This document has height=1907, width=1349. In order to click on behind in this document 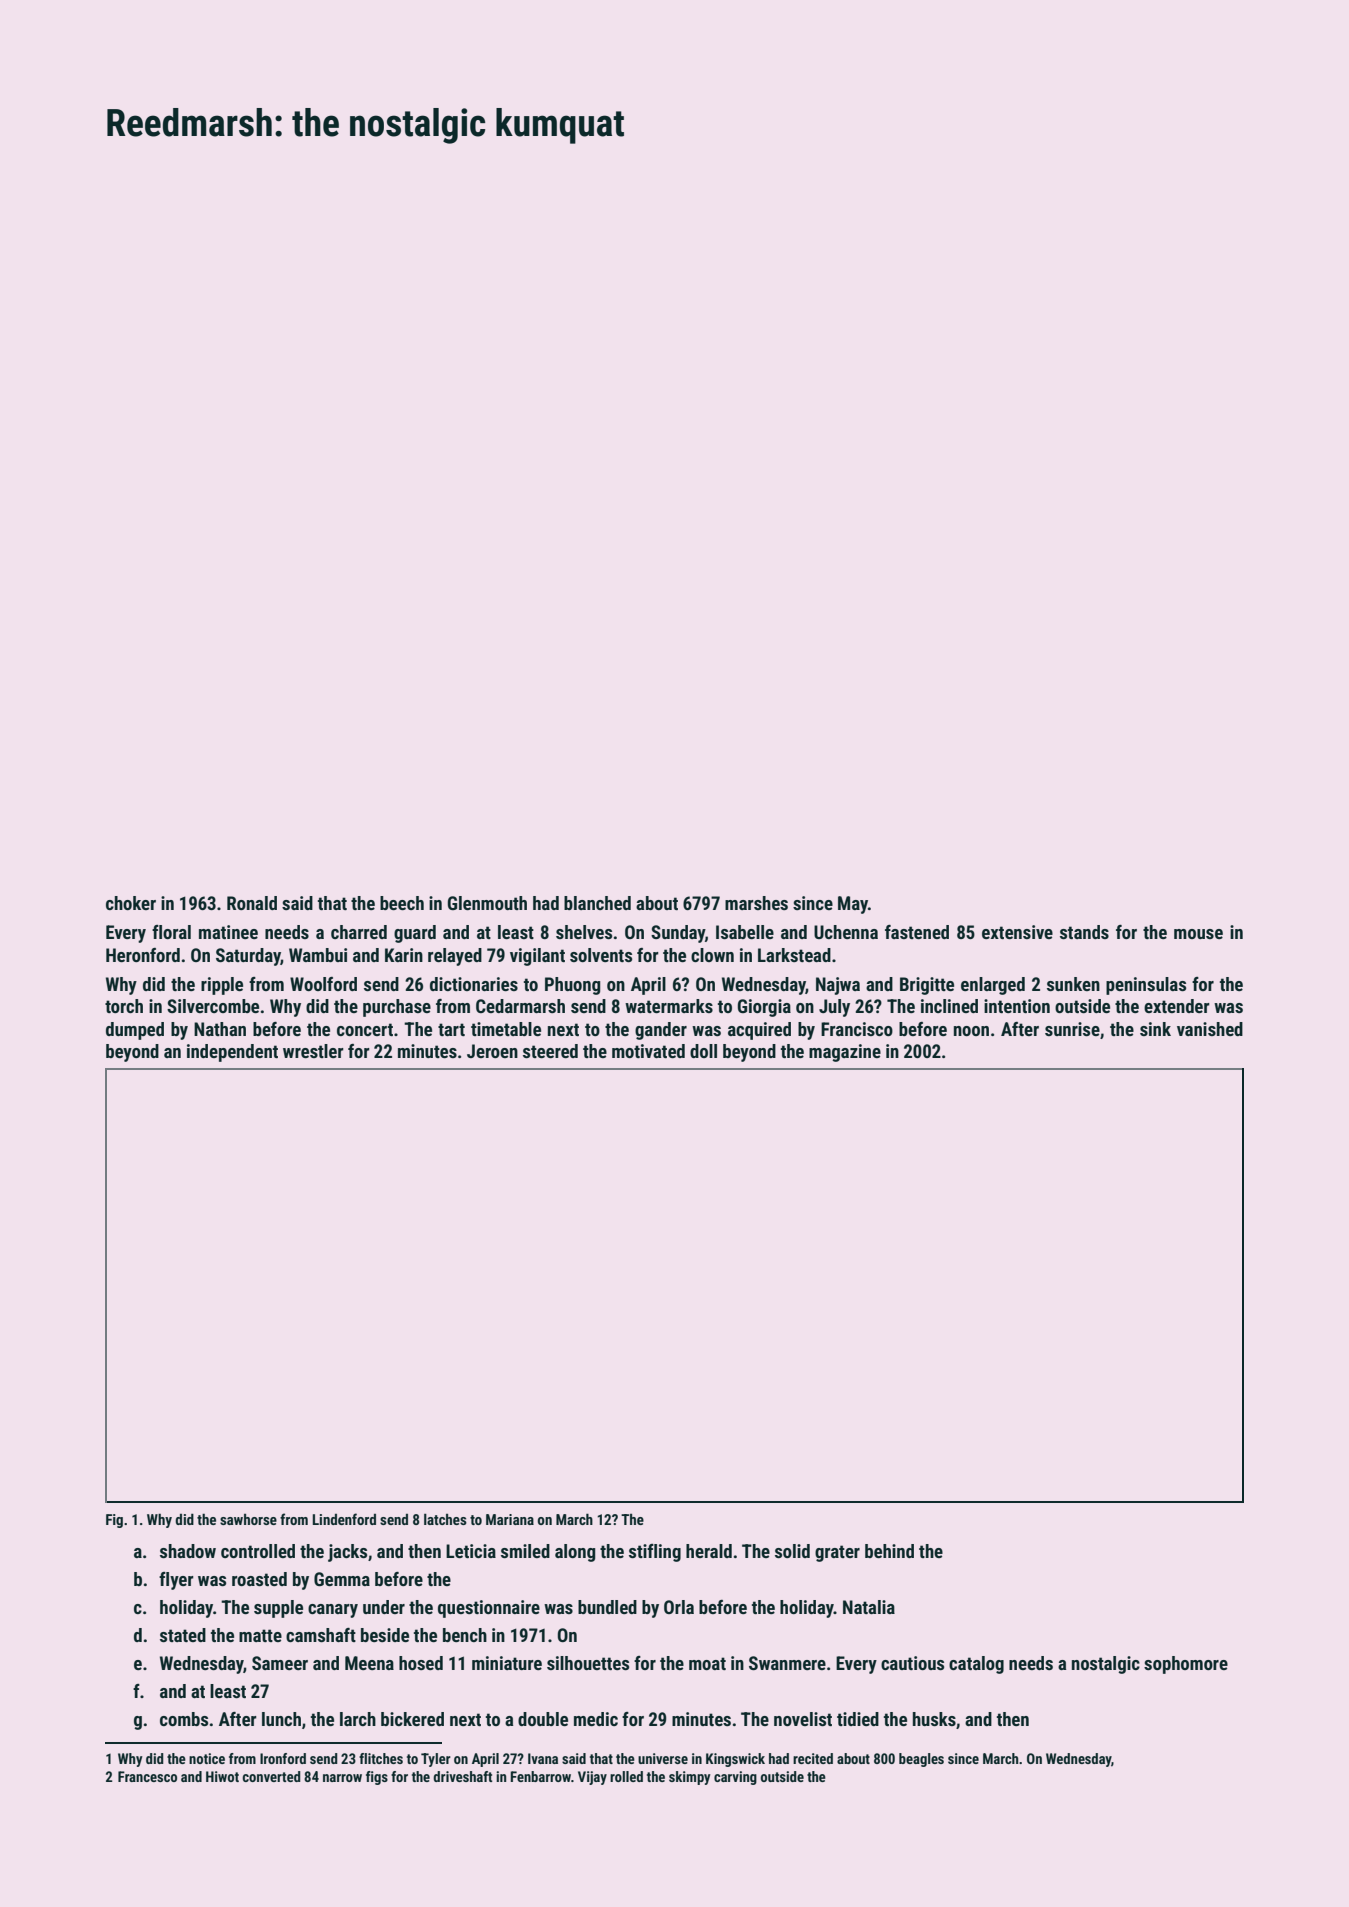, I will do `click(889, 1551)`.
